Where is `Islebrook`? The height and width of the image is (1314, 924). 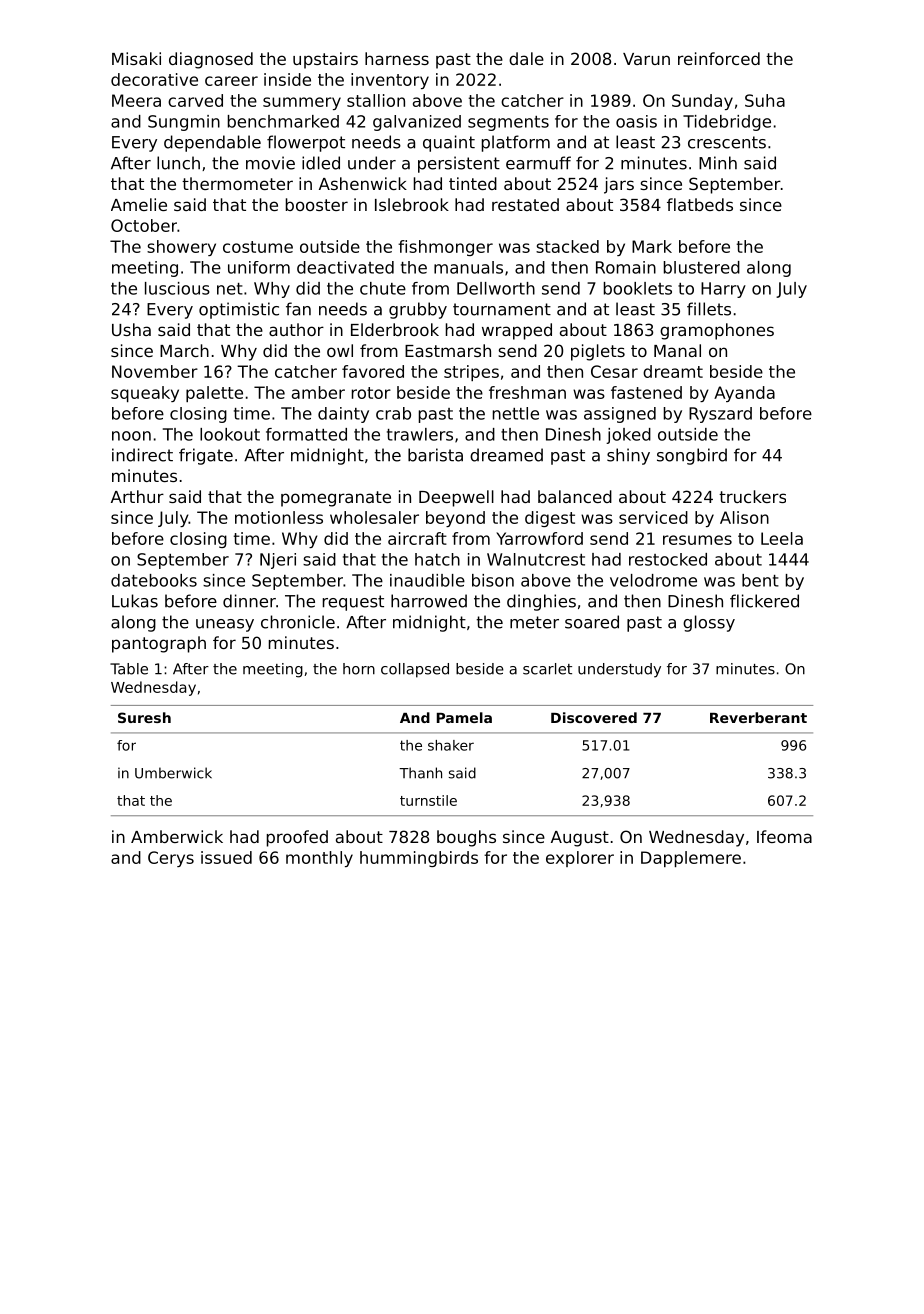 Islebrook is located at coordinates (412, 204).
